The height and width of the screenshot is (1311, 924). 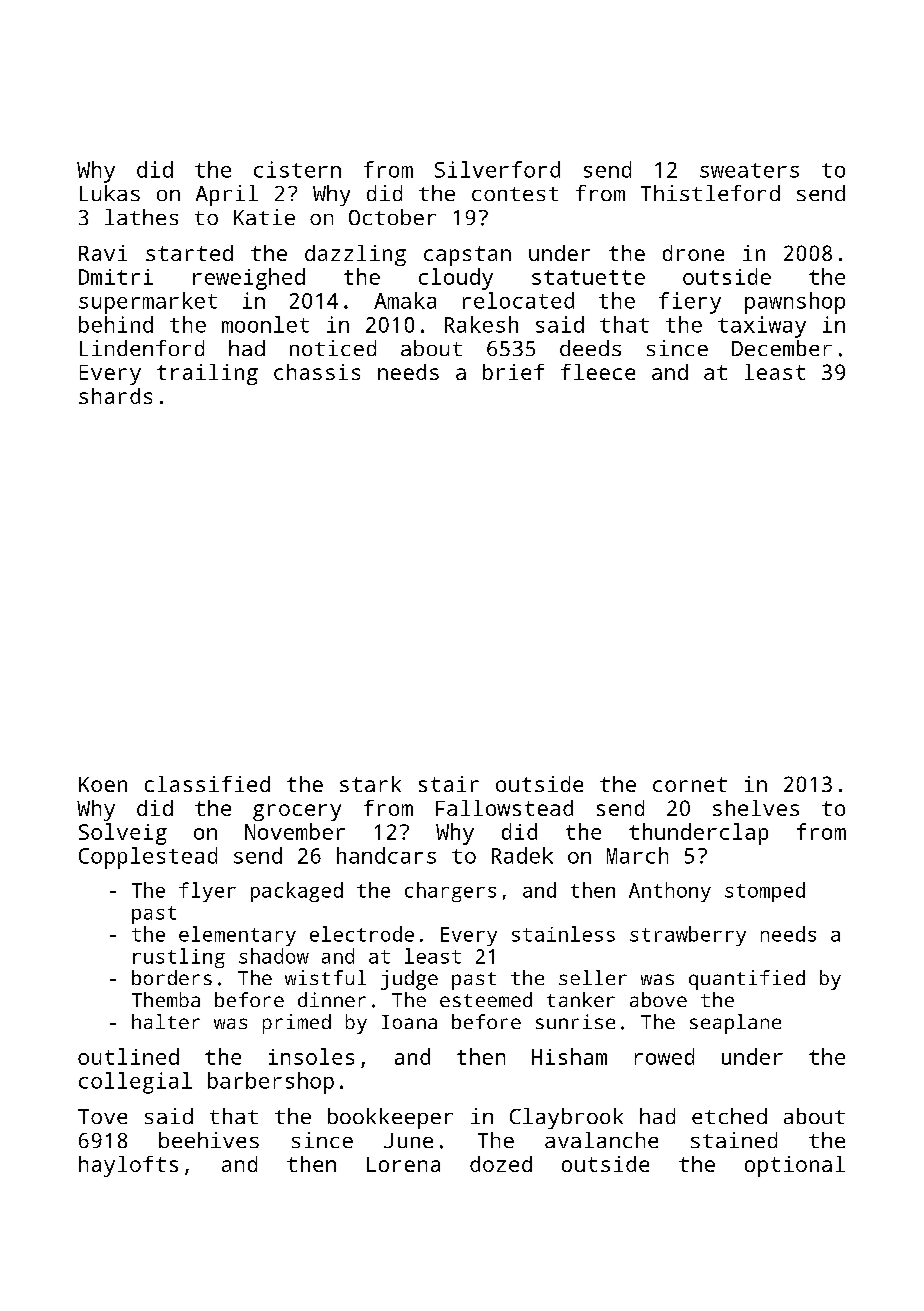 What do you see at coordinates (297, 169) in the screenshot?
I see `cistern` at bounding box center [297, 169].
